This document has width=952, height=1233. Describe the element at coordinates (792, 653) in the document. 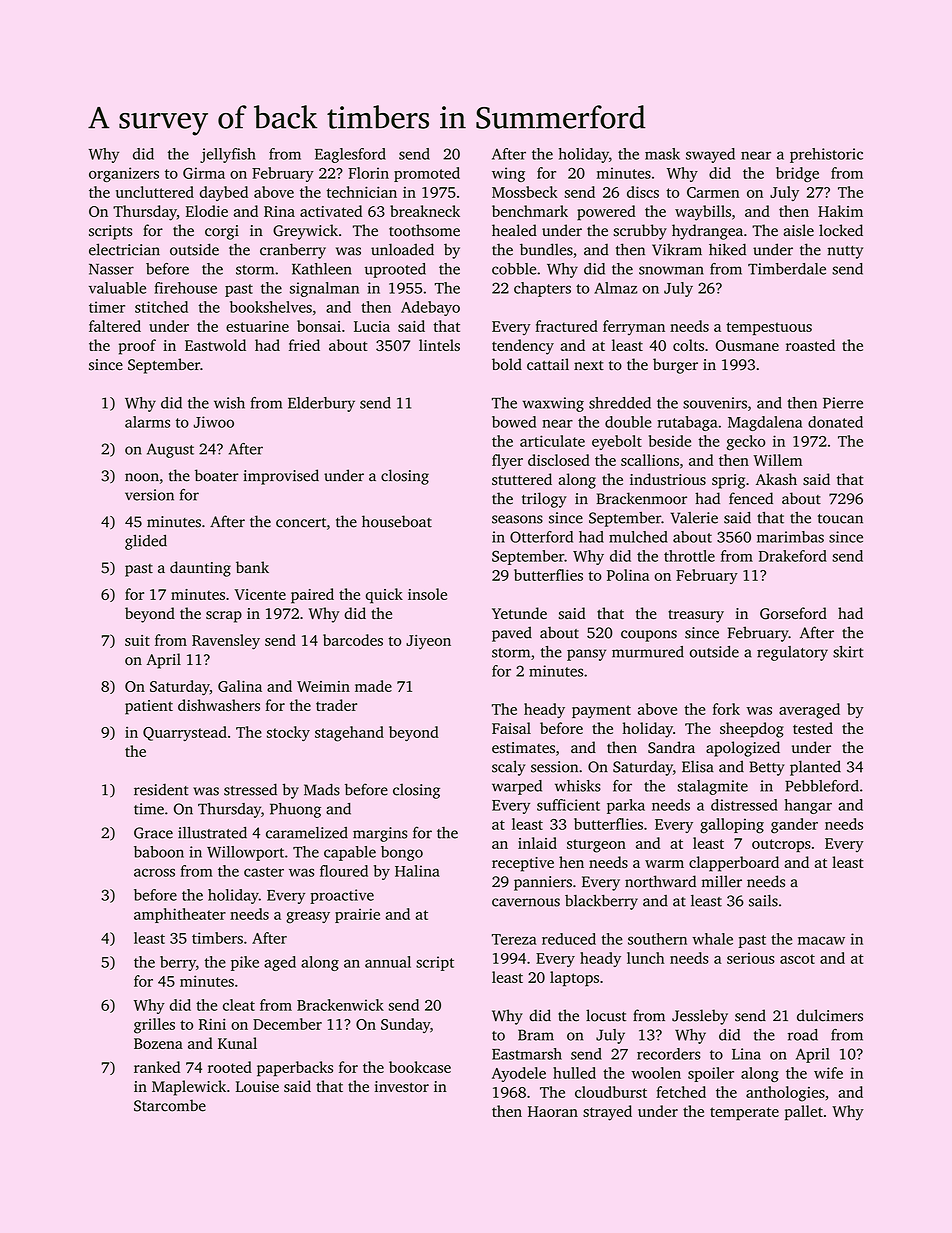

I see `regulatory` at that location.
